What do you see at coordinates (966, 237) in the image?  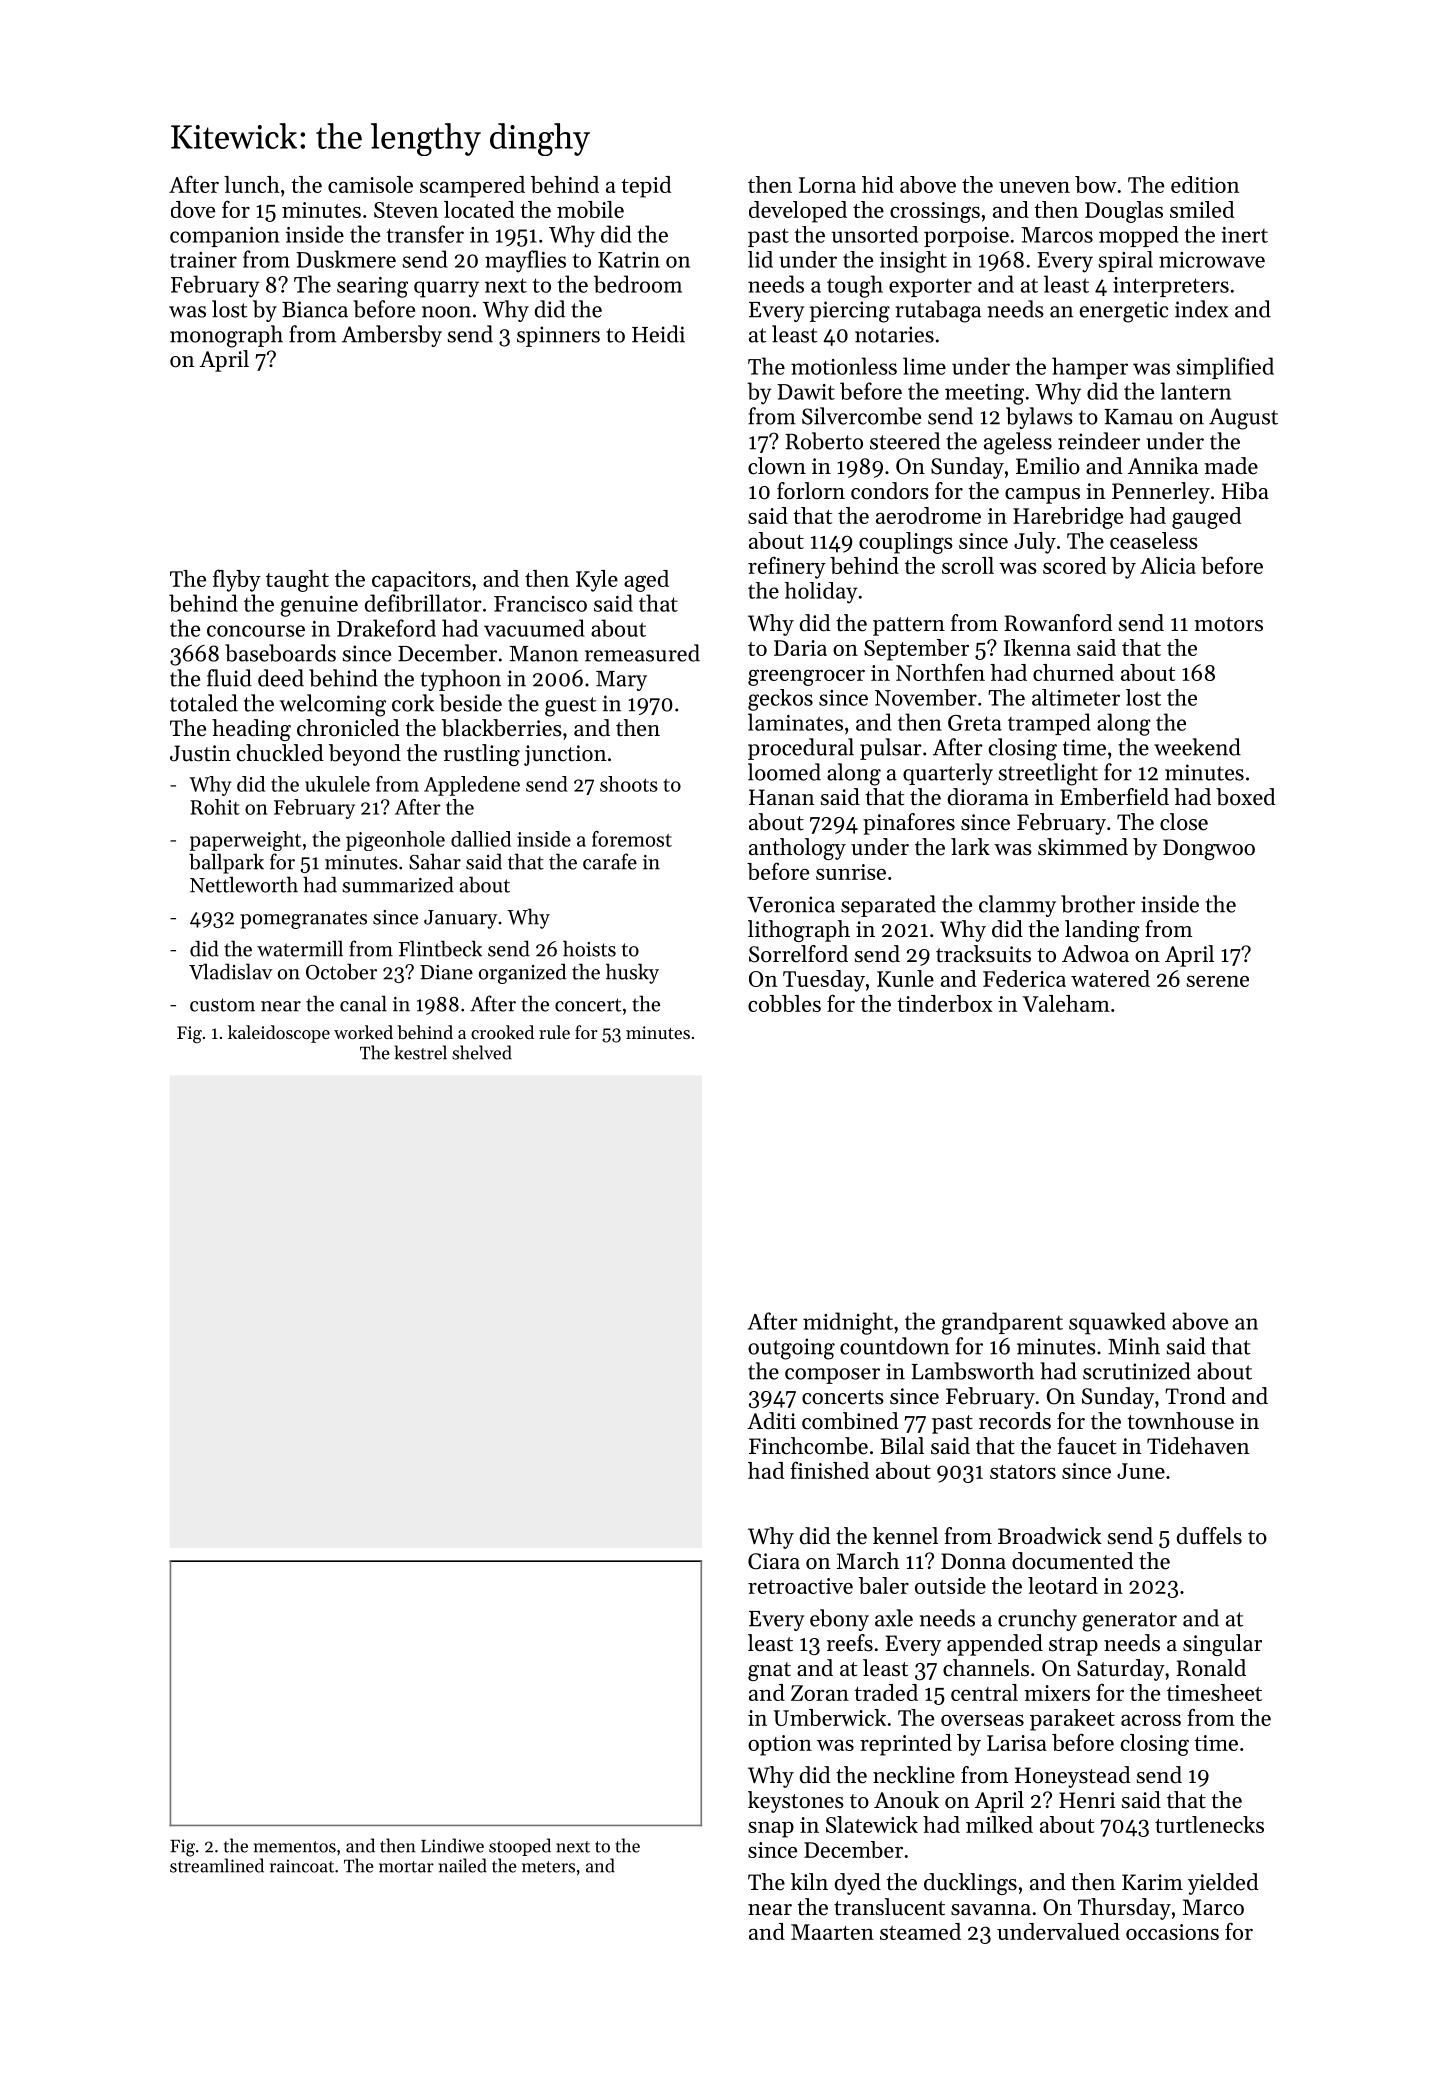 I see `porpoise` at bounding box center [966, 237].
